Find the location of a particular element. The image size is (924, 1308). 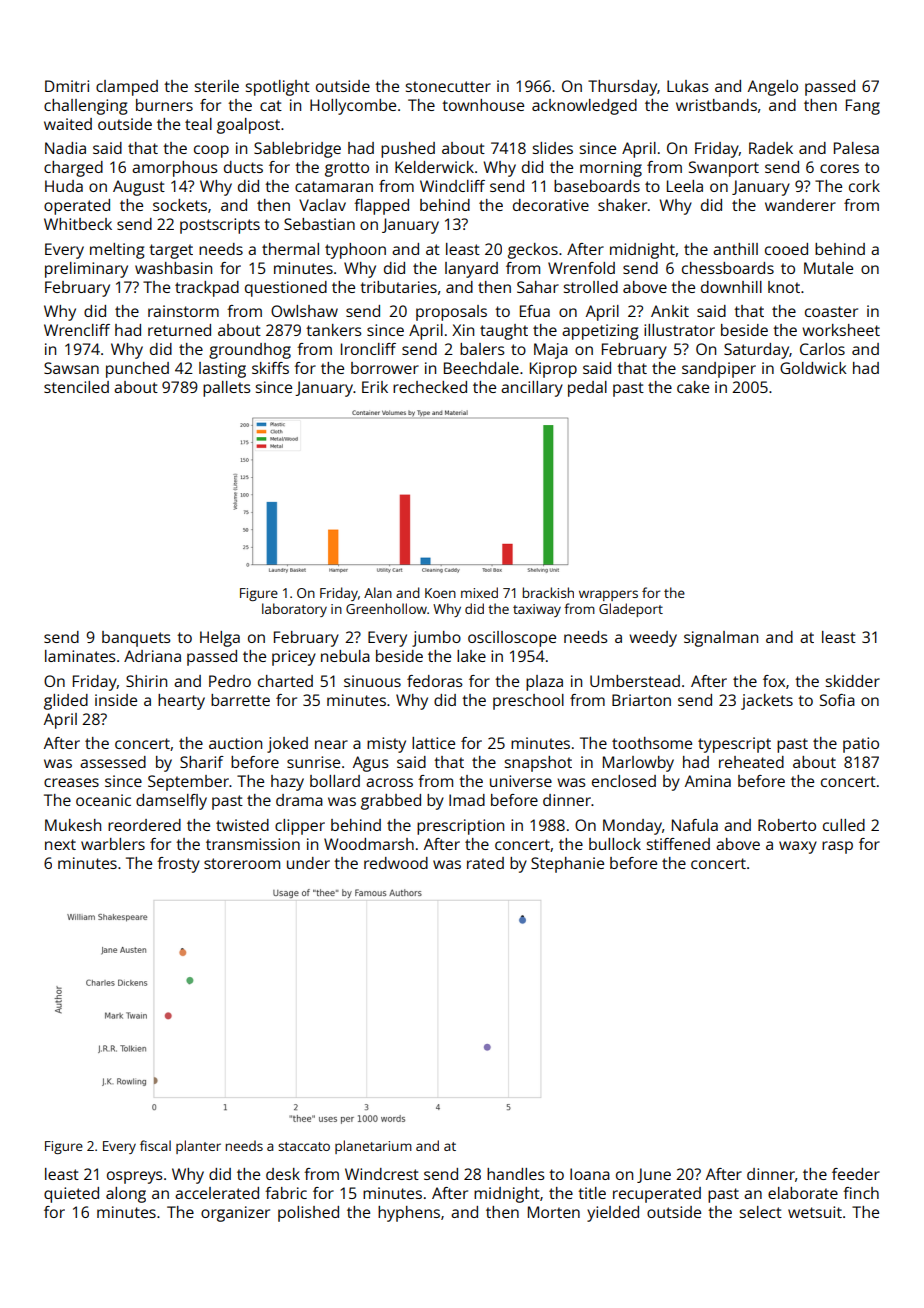

Agus is located at coordinates (371, 764).
